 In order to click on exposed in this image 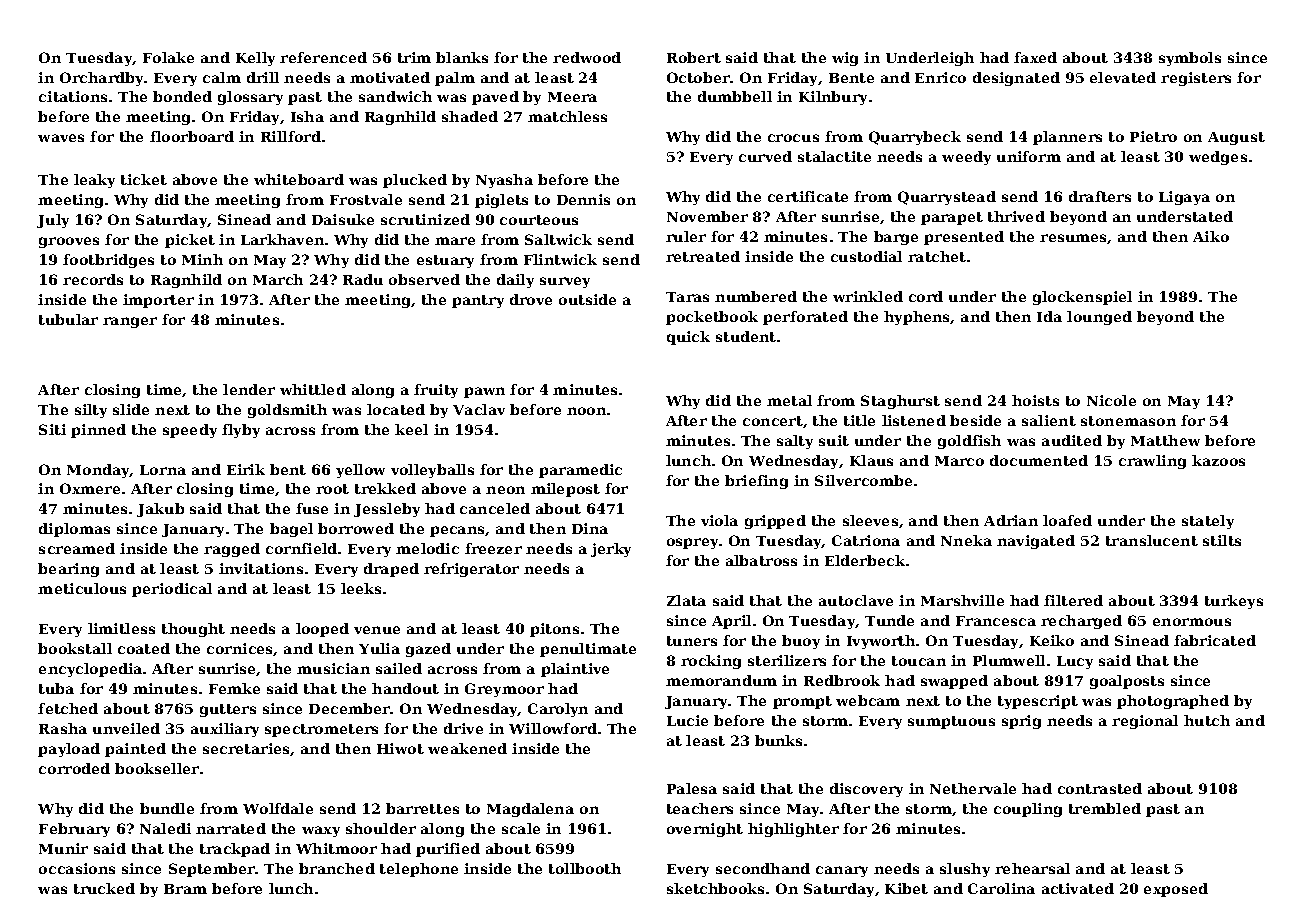, I will do `click(1176, 890)`.
